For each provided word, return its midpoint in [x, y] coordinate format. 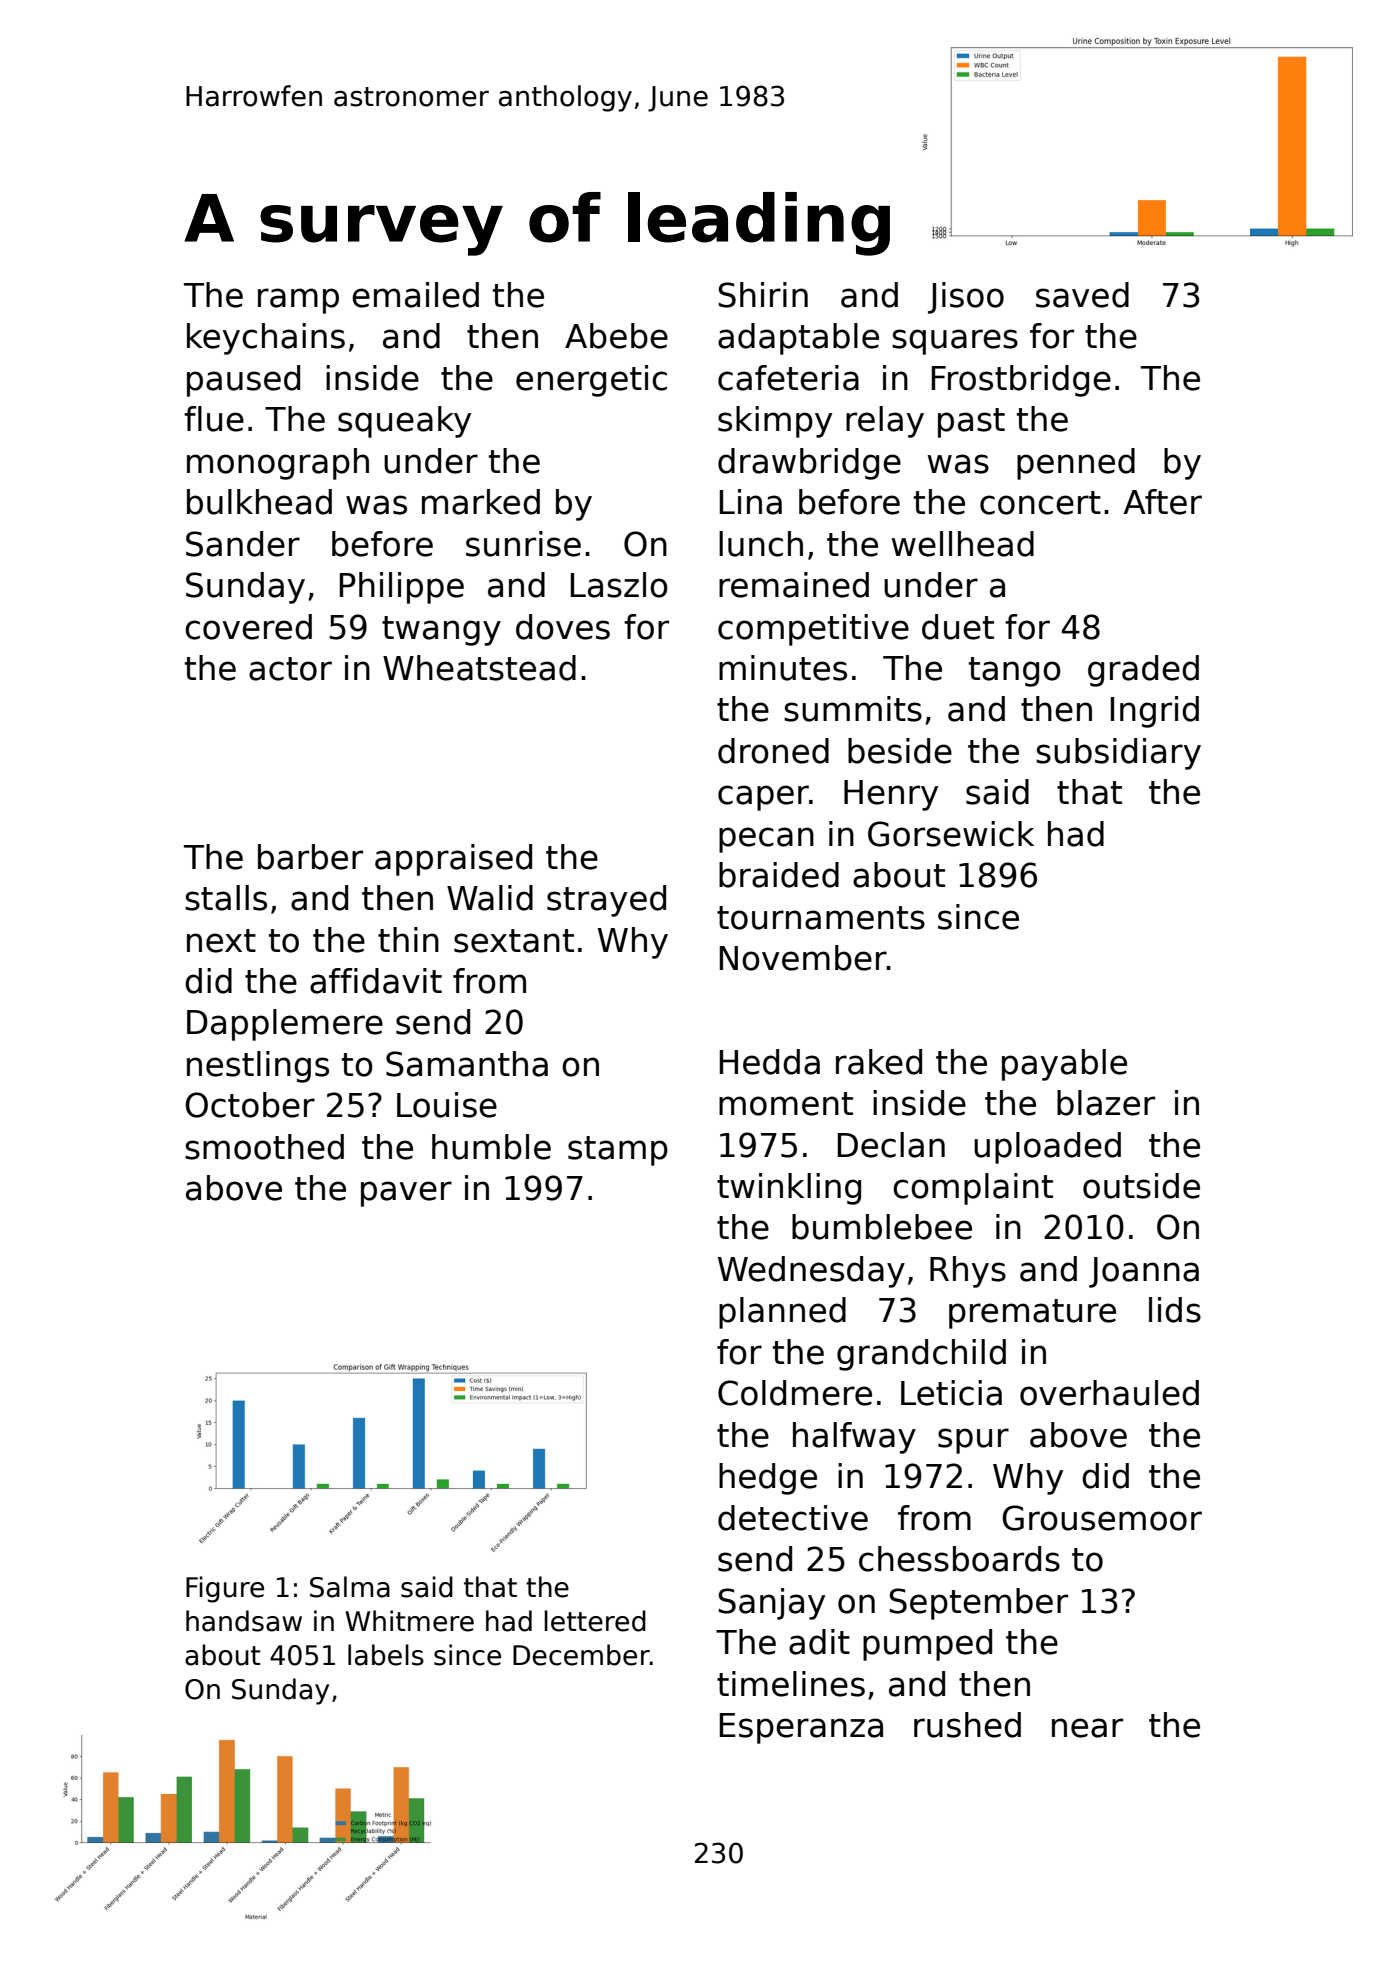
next [221, 941]
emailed [415, 295]
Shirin [763, 295]
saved [1082, 295]
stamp [618, 1151]
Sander [243, 544]
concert [1040, 503]
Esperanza [801, 1728]
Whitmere [409, 1621]
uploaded [1047, 1148]
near [1087, 1728]
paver [406, 1194]
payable [1064, 1065]
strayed [606, 901]
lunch [761, 544]
